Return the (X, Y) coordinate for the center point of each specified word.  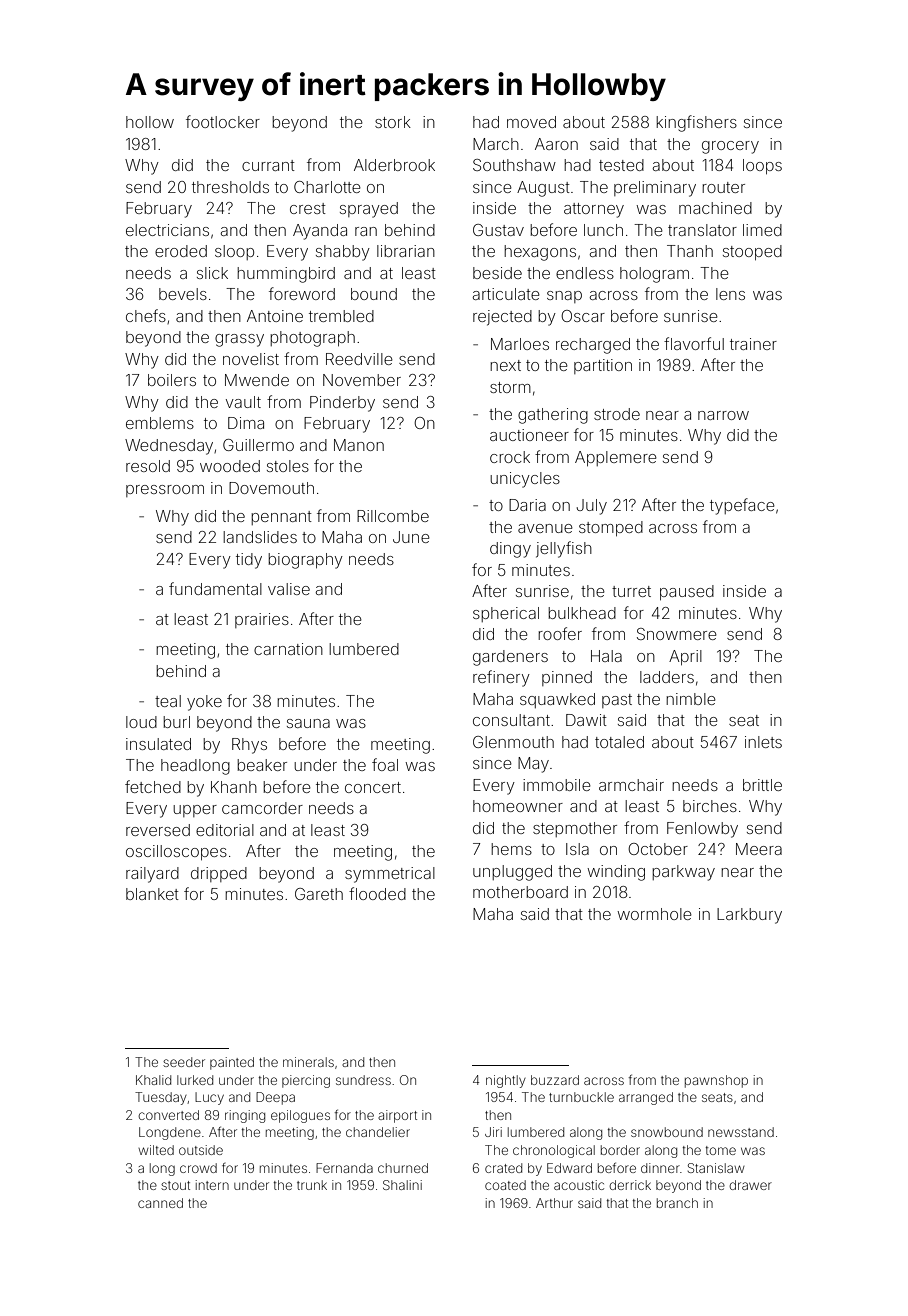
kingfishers (696, 123)
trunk (312, 1185)
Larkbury (749, 916)
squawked (557, 700)
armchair (631, 785)
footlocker (223, 121)
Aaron (556, 144)
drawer (750, 1185)
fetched (153, 786)
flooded (377, 893)
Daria (527, 505)
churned (403, 1168)
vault (243, 402)
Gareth (319, 894)
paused (687, 592)
